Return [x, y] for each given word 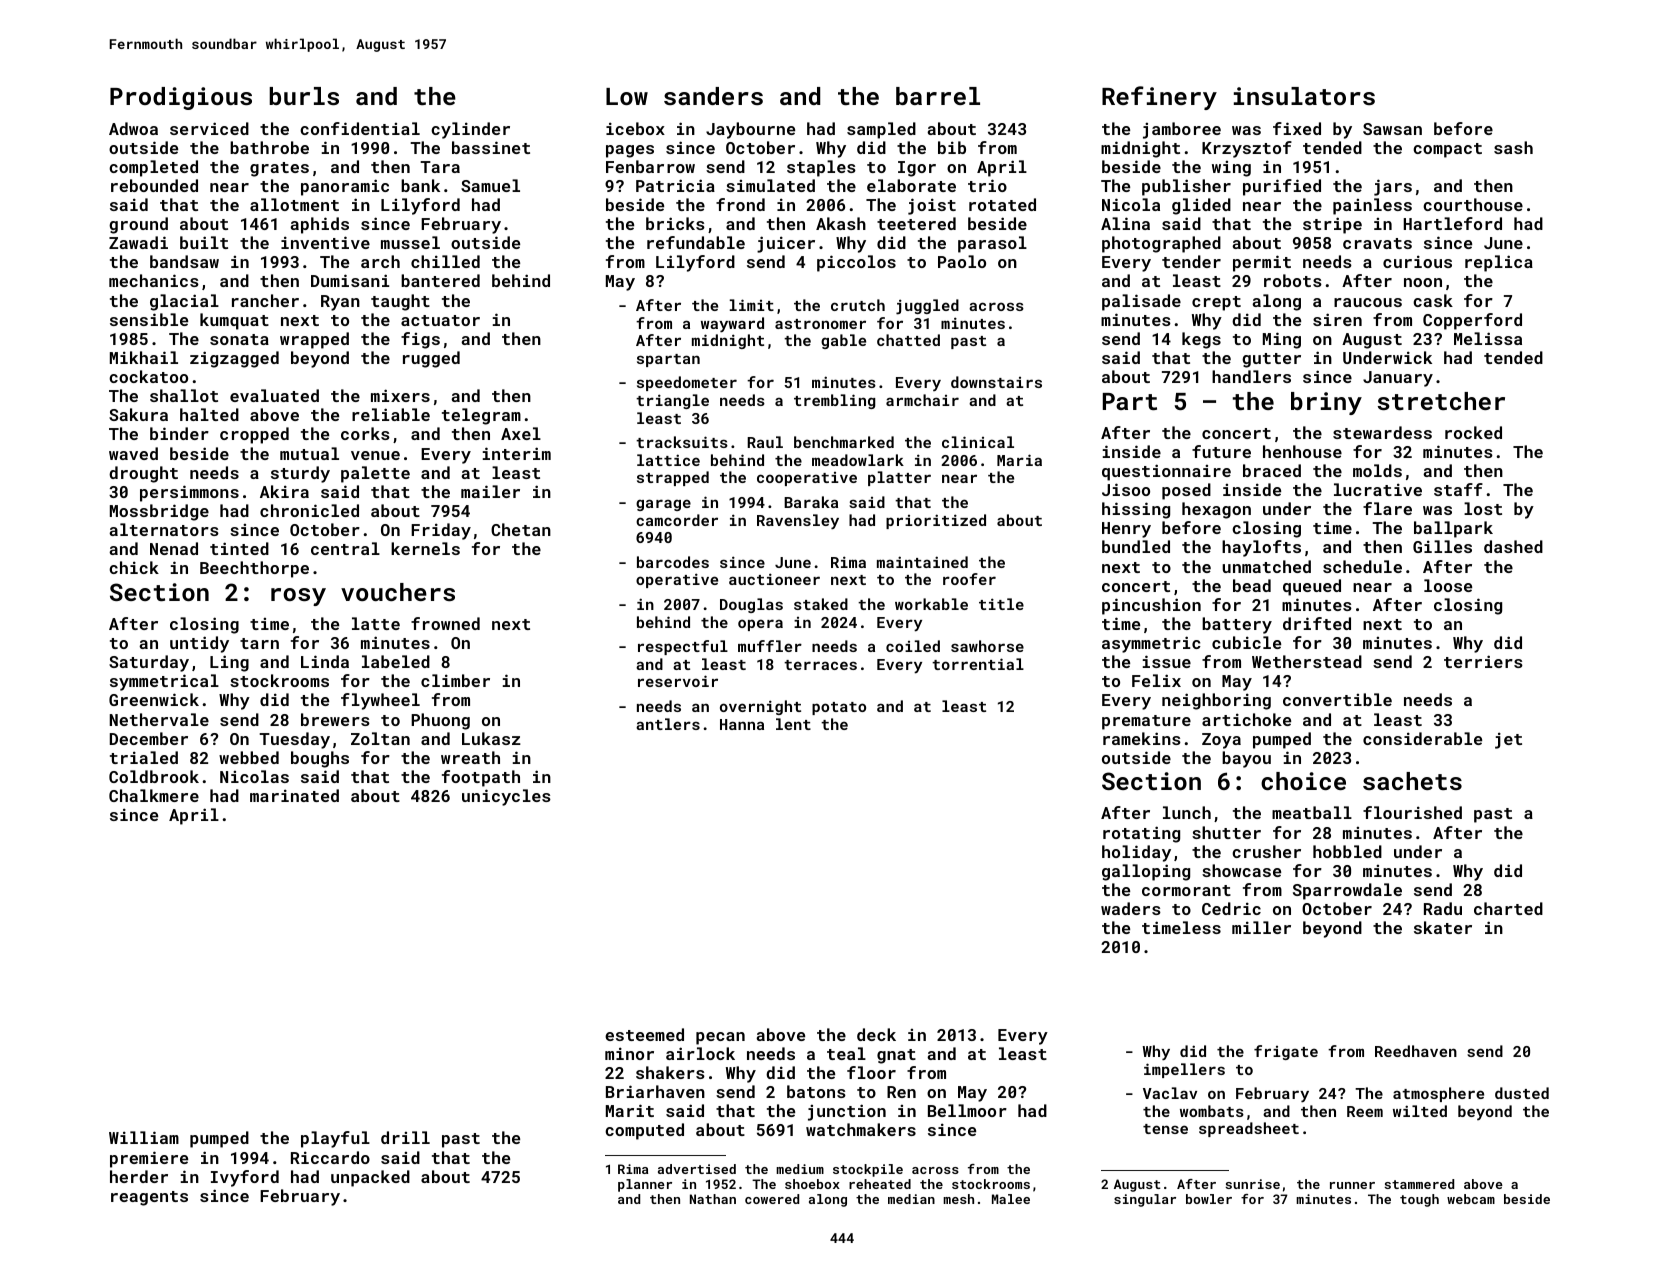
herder [139, 1176]
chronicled [309, 510]
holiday [1136, 853]
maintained [922, 562]
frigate [1286, 1052]
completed [153, 168]
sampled [881, 130]
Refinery [1159, 98]
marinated [294, 795]
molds [1377, 470]
